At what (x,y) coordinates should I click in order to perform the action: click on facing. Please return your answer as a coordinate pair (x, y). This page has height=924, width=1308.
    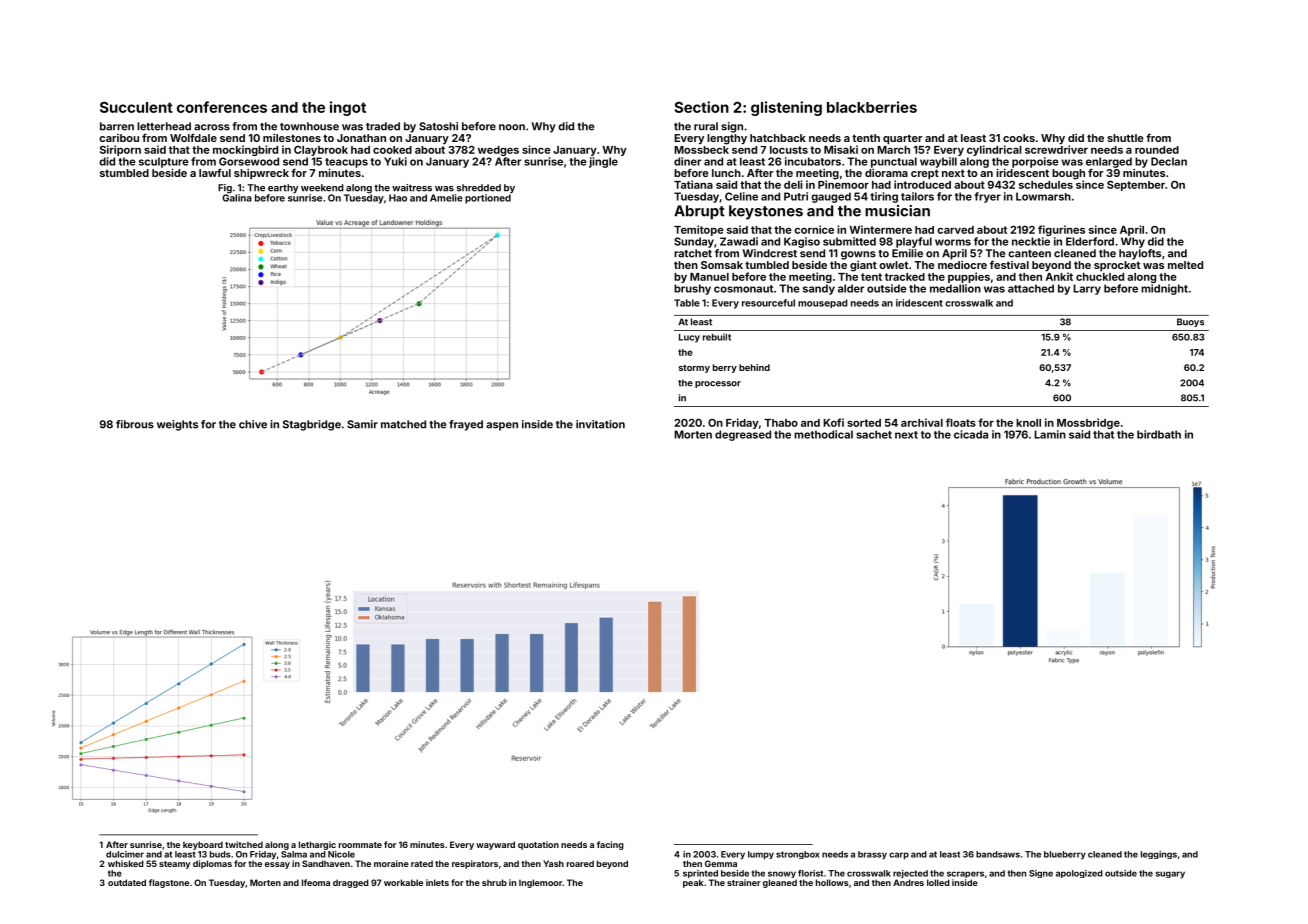
    Looking at the image, I should click on (610, 845).
